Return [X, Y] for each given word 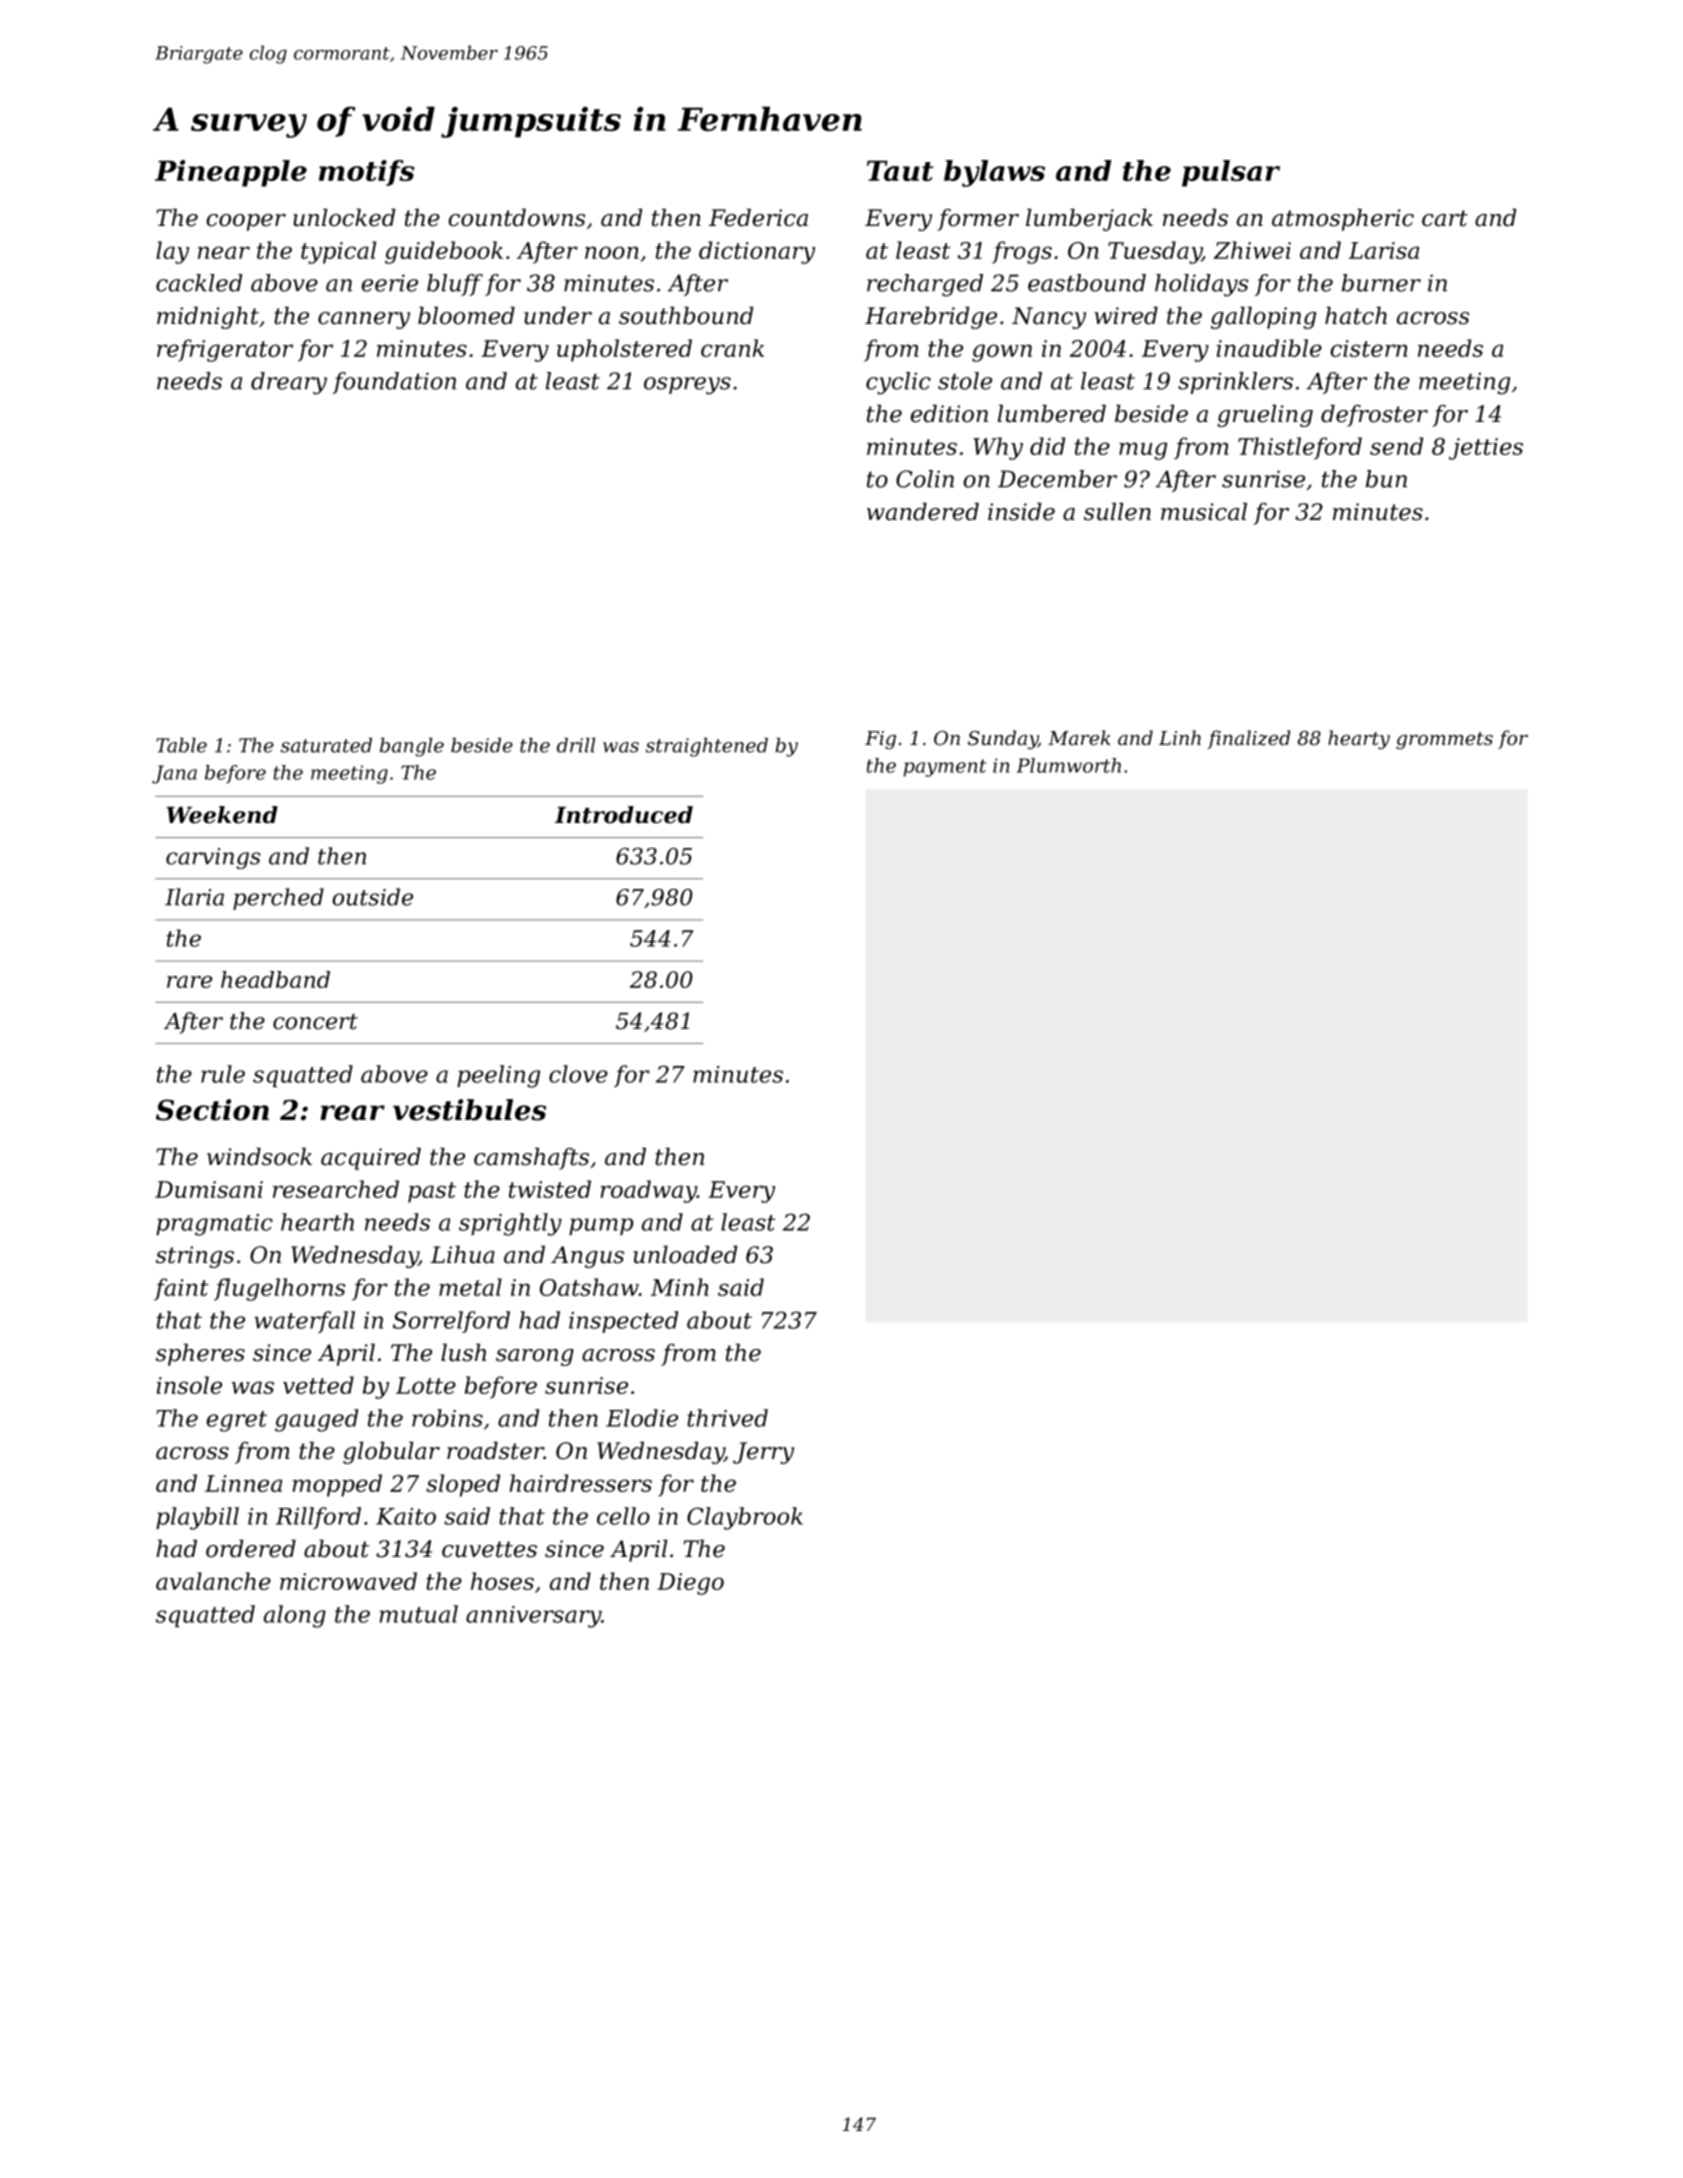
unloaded [685, 1255]
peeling [498, 1076]
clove [578, 1074]
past [432, 1192]
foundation [394, 383]
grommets [1444, 740]
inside [1021, 512]
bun [1386, 479]
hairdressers [580, 1483]
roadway [648, 1191]
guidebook [444, 252]
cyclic [898, 383]
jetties [1486, 449]
